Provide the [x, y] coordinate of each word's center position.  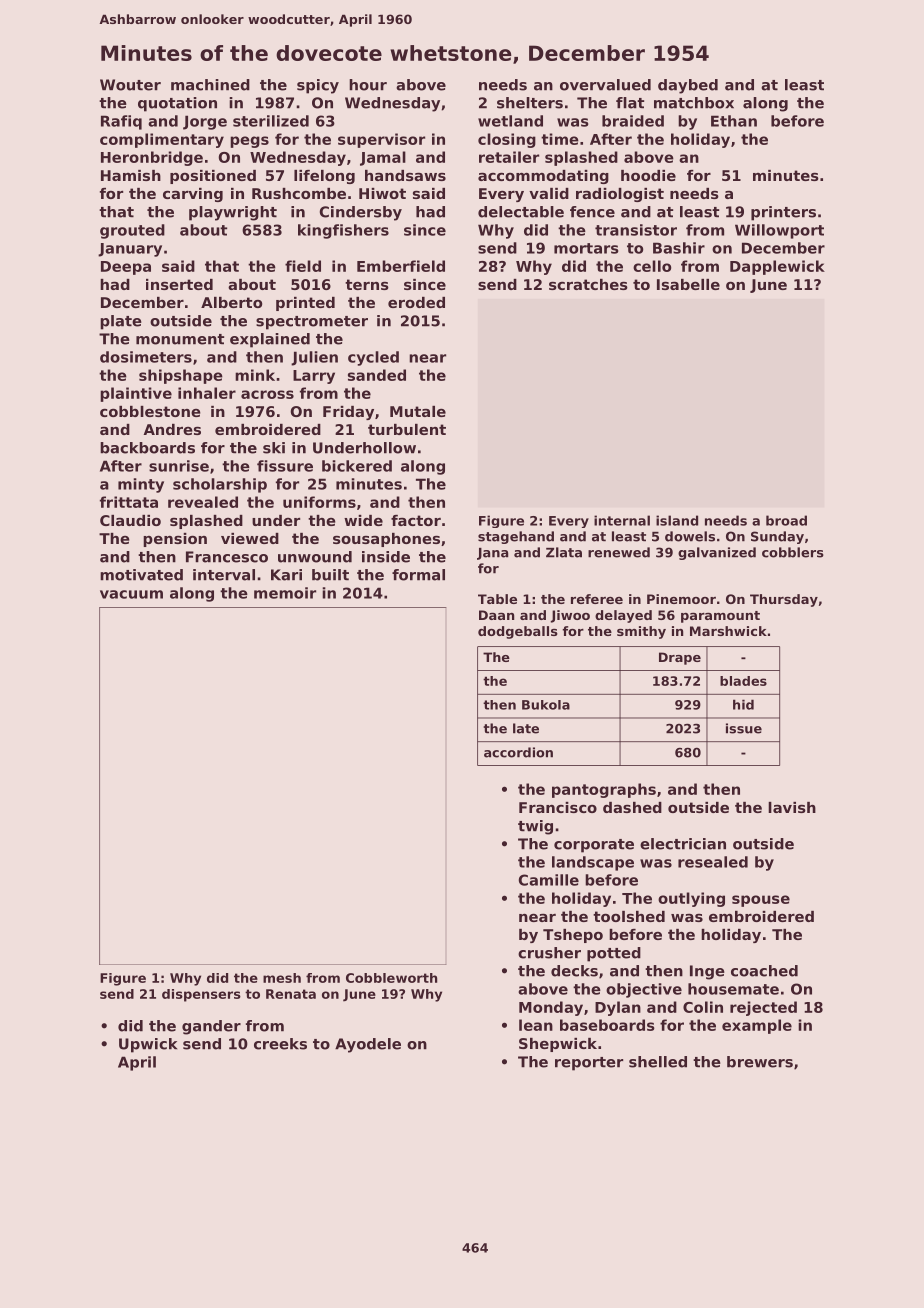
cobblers [793, 552]
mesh [282, 978]
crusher [549, 953]
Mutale [418, 411]
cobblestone [150, 411]
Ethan [734, 121]
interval [224, 575]
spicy [318, 86]
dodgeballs [518, 632]
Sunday [777, 537]
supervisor [381, 140]
